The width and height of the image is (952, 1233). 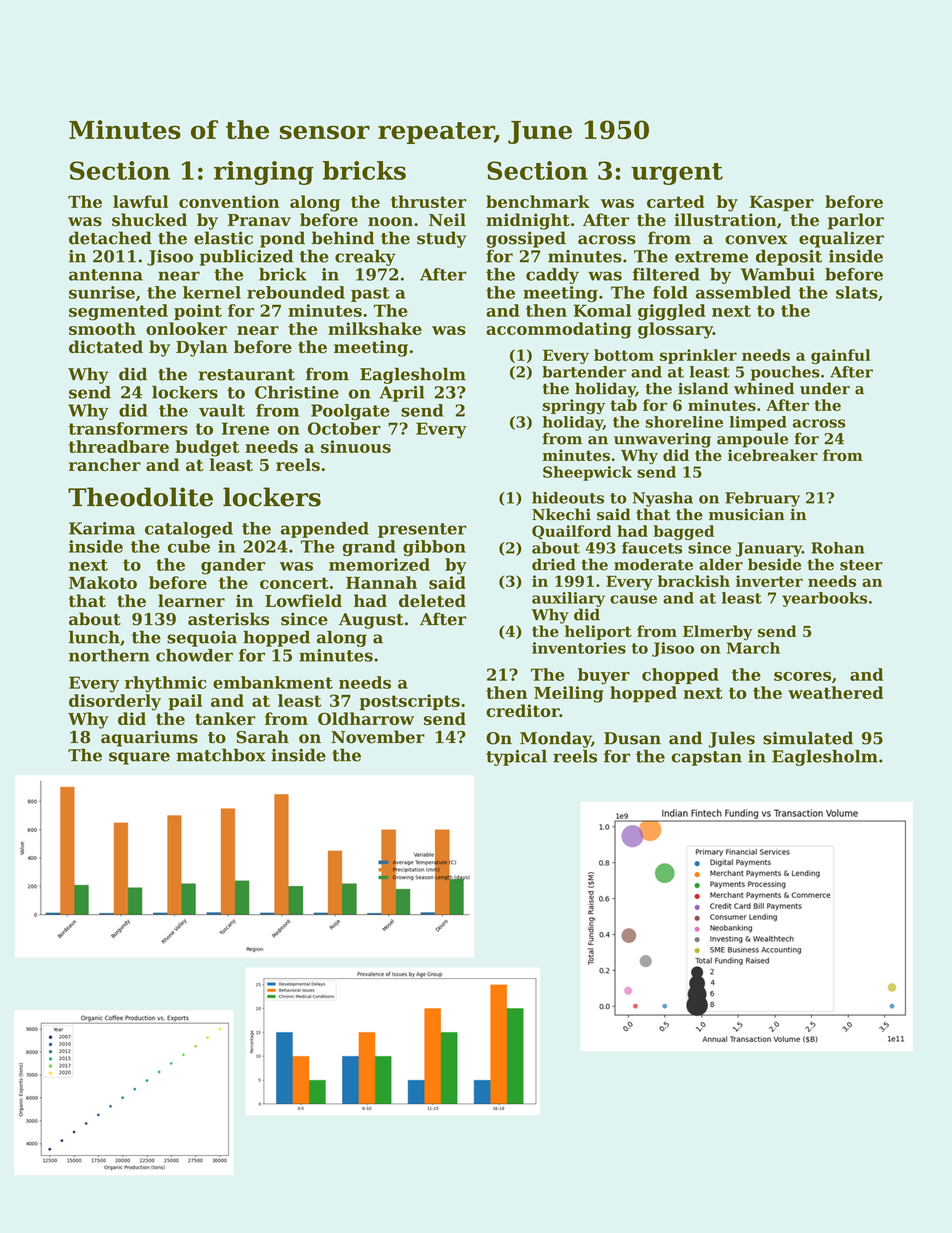 I want to click on deleted, so click(x=432, y=600).
